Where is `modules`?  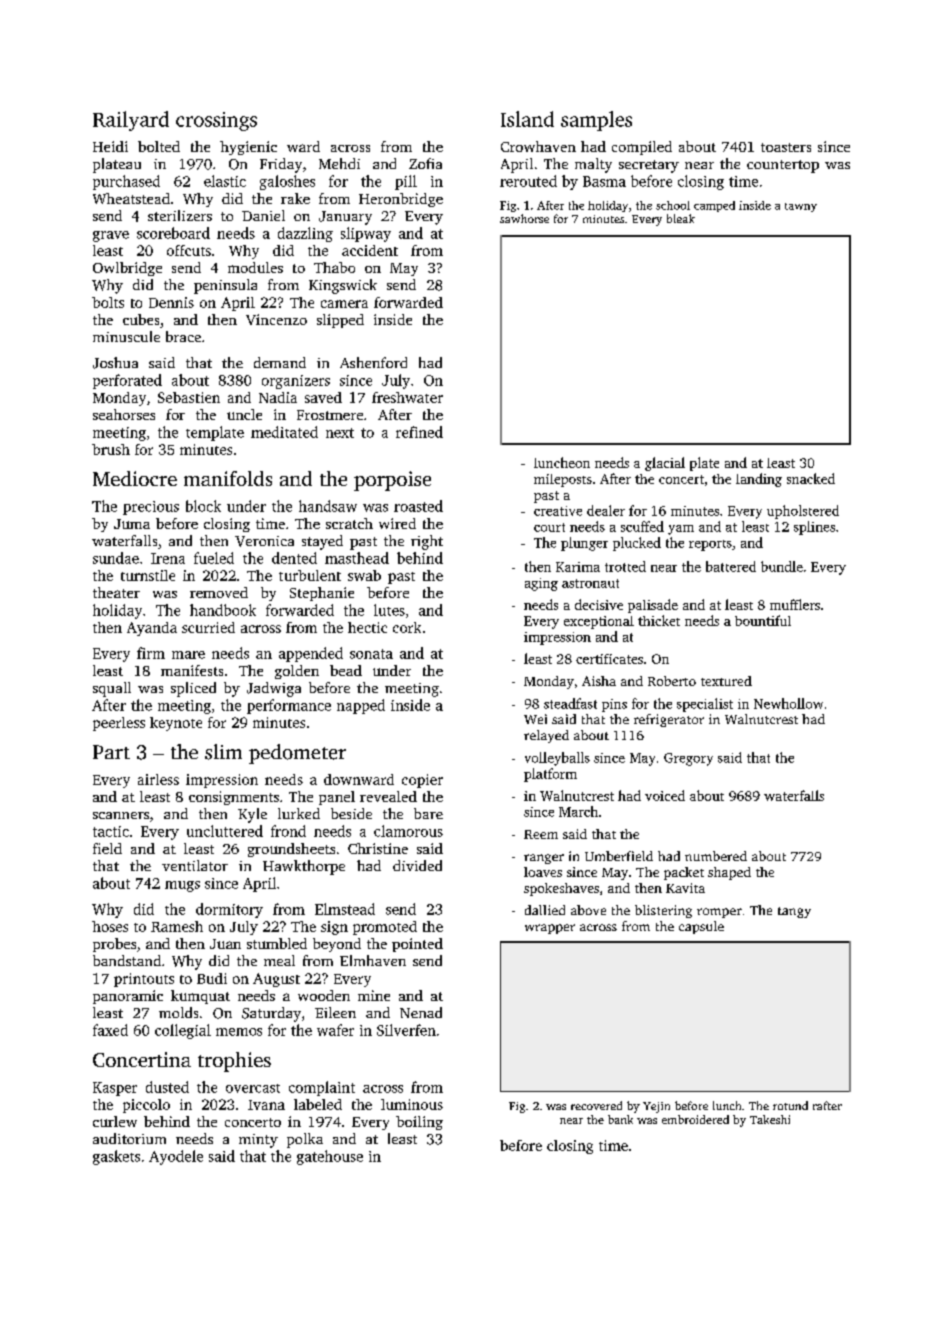
modules is located at coordinates (255, 267).
